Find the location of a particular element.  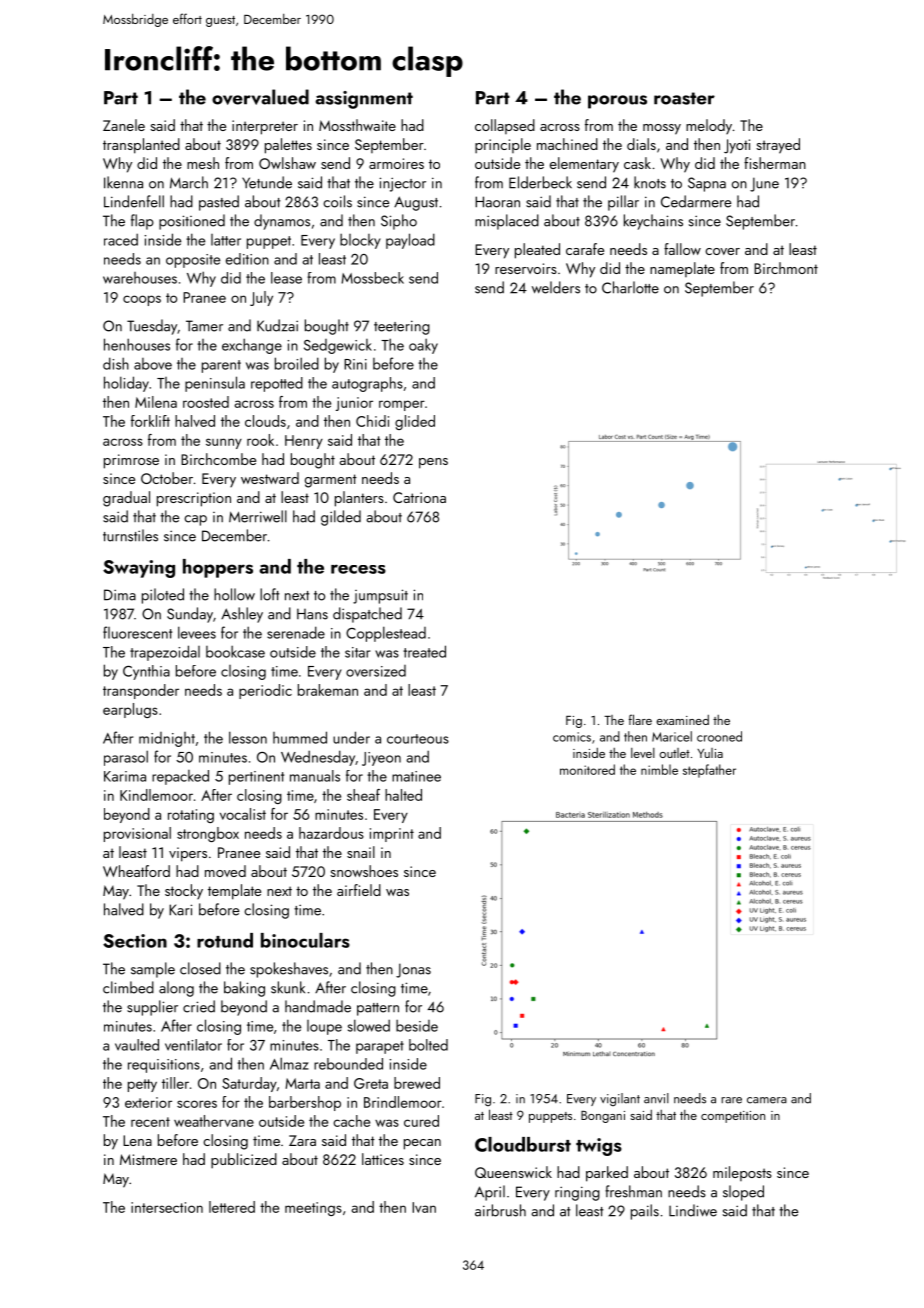

gilded is located at coordinates (341, 518).
